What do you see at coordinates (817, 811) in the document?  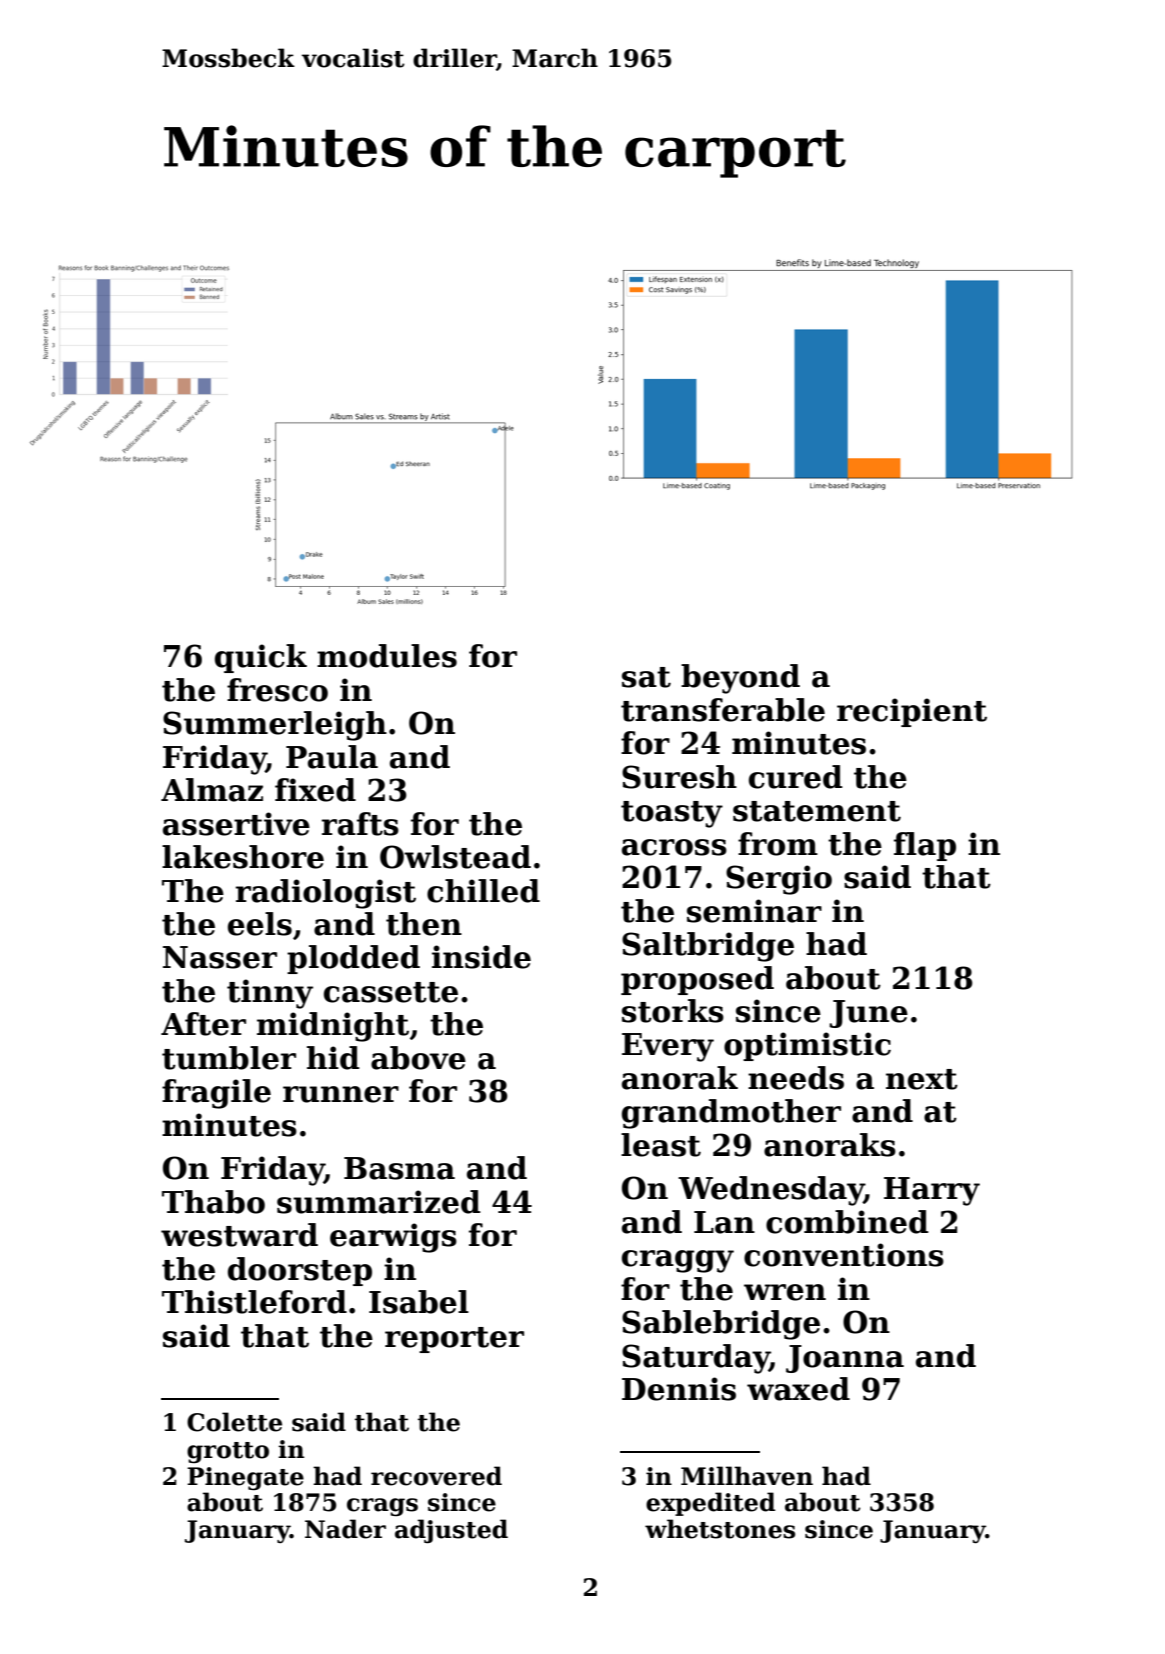 I see `statement` at bounding box center [817, 811].
